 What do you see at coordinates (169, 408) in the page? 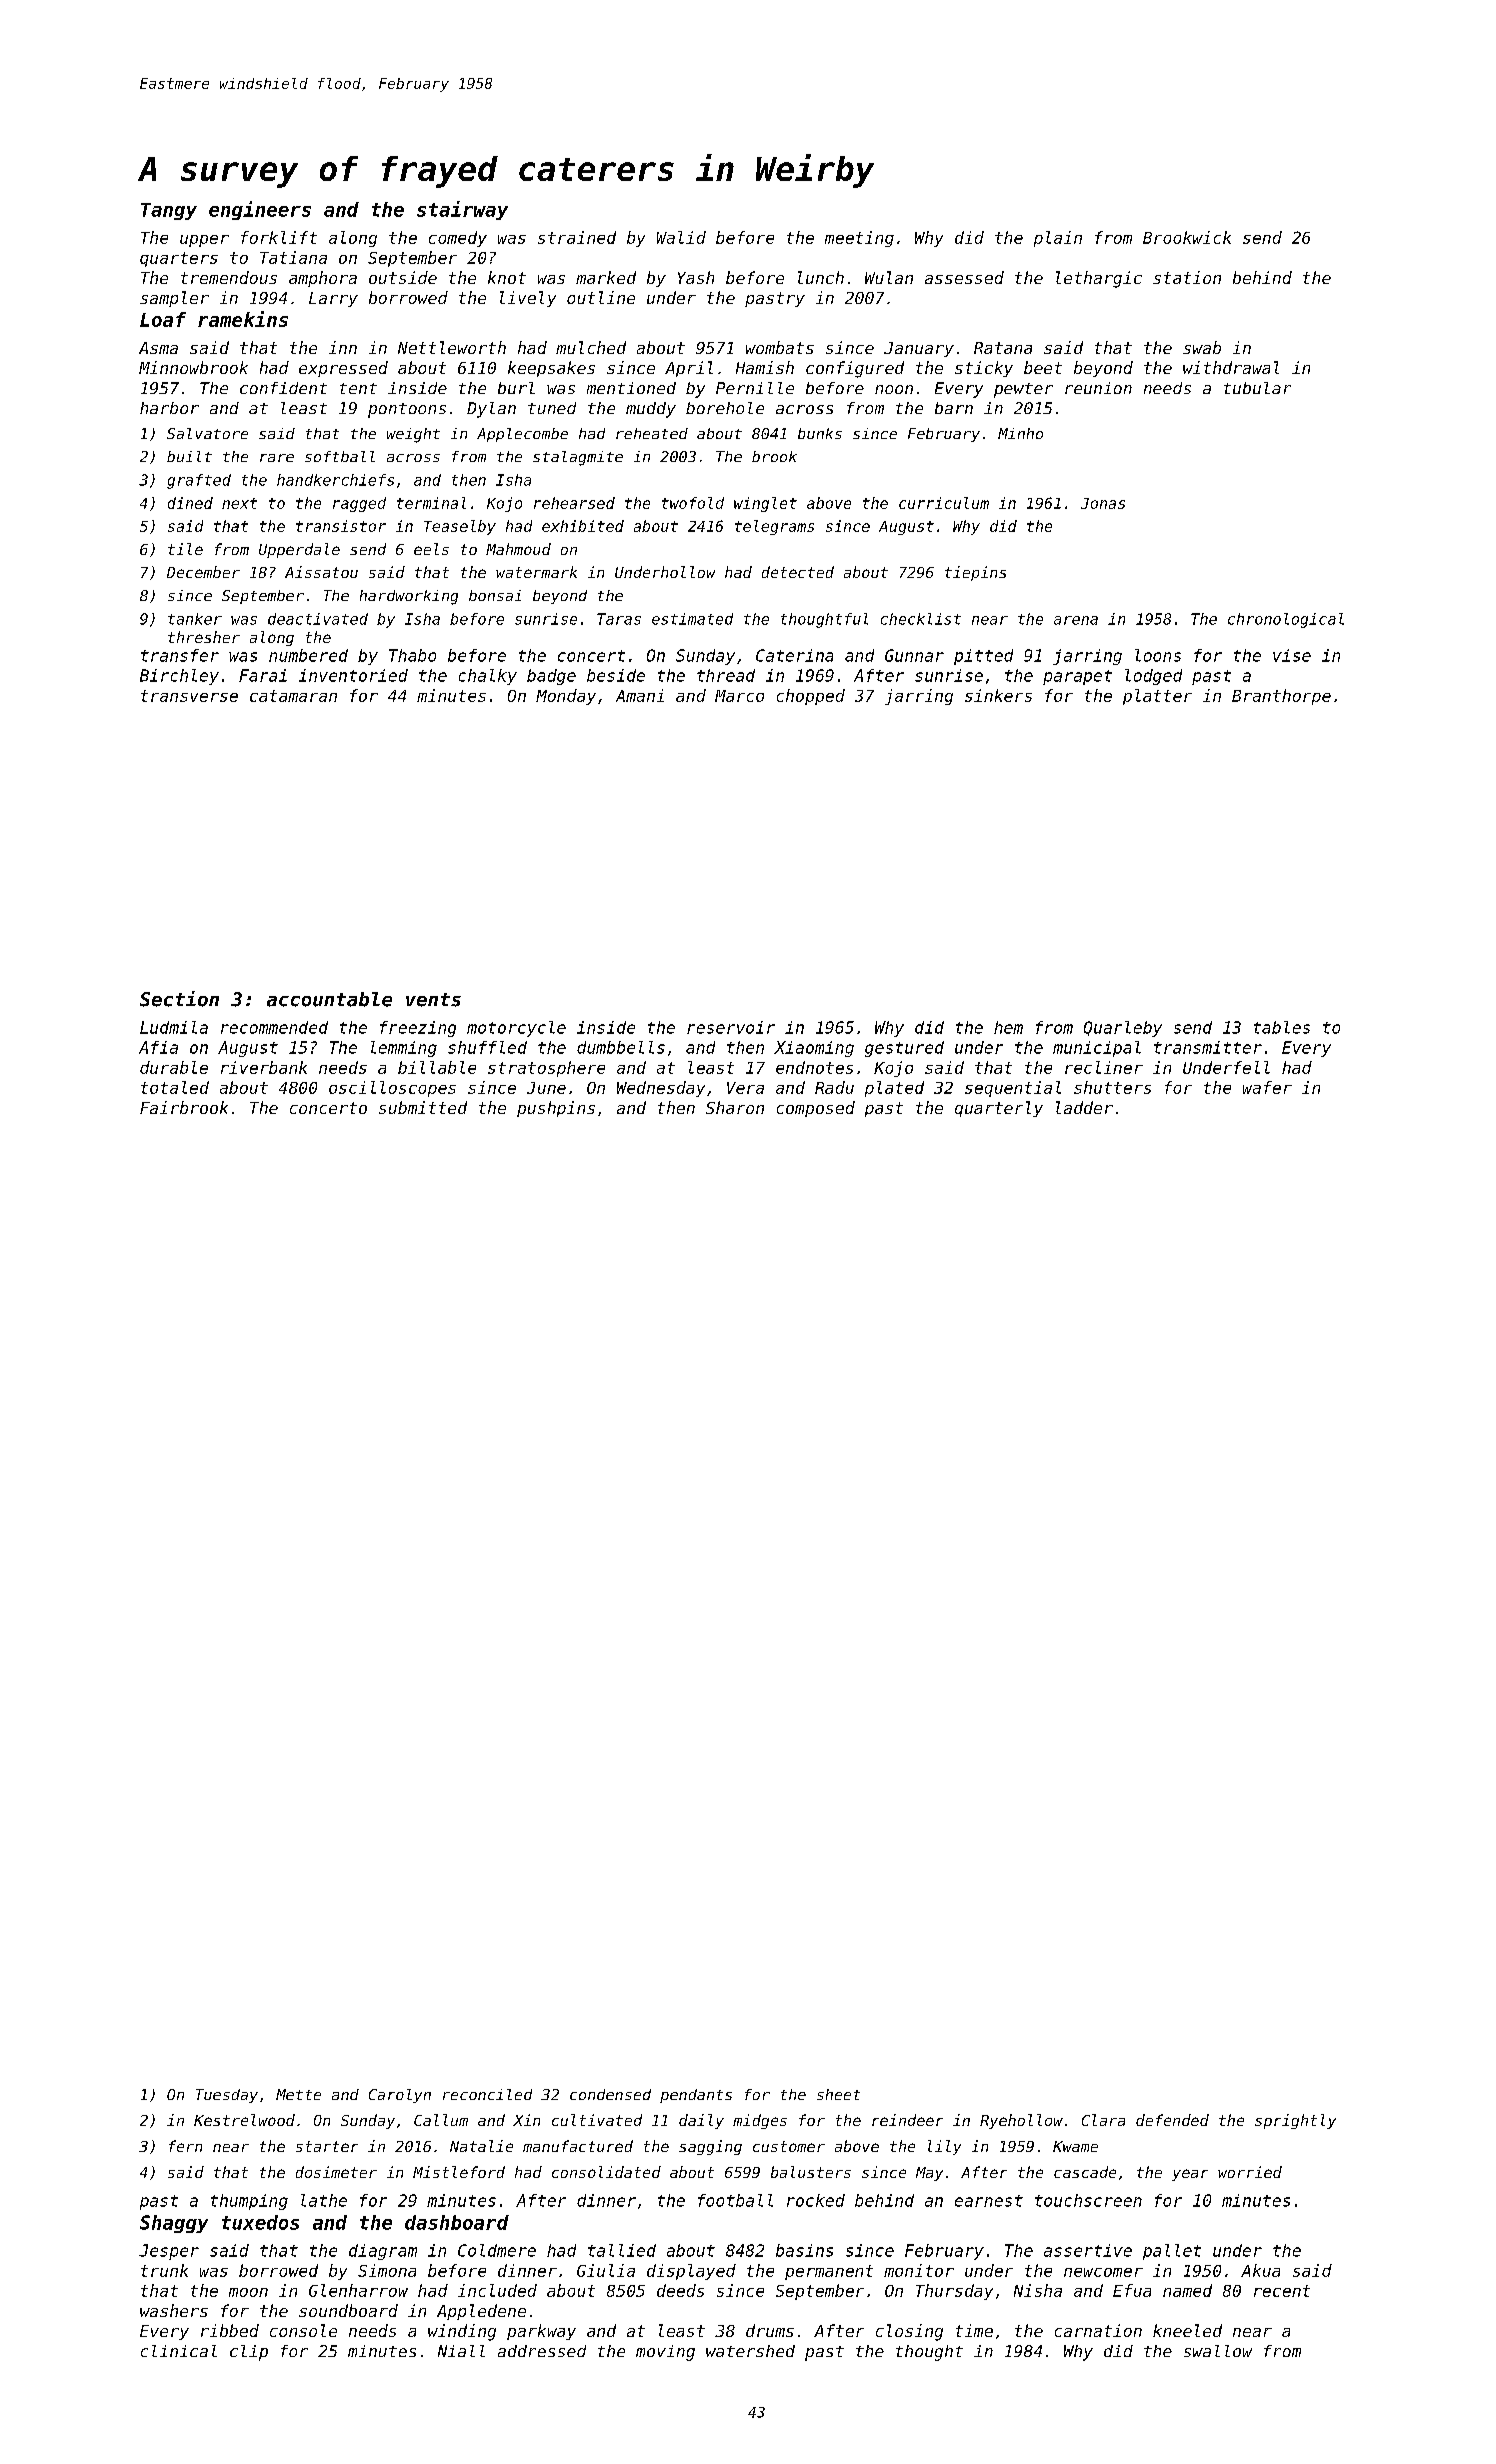
I see `harbor` at bounding box center [169, 408].
